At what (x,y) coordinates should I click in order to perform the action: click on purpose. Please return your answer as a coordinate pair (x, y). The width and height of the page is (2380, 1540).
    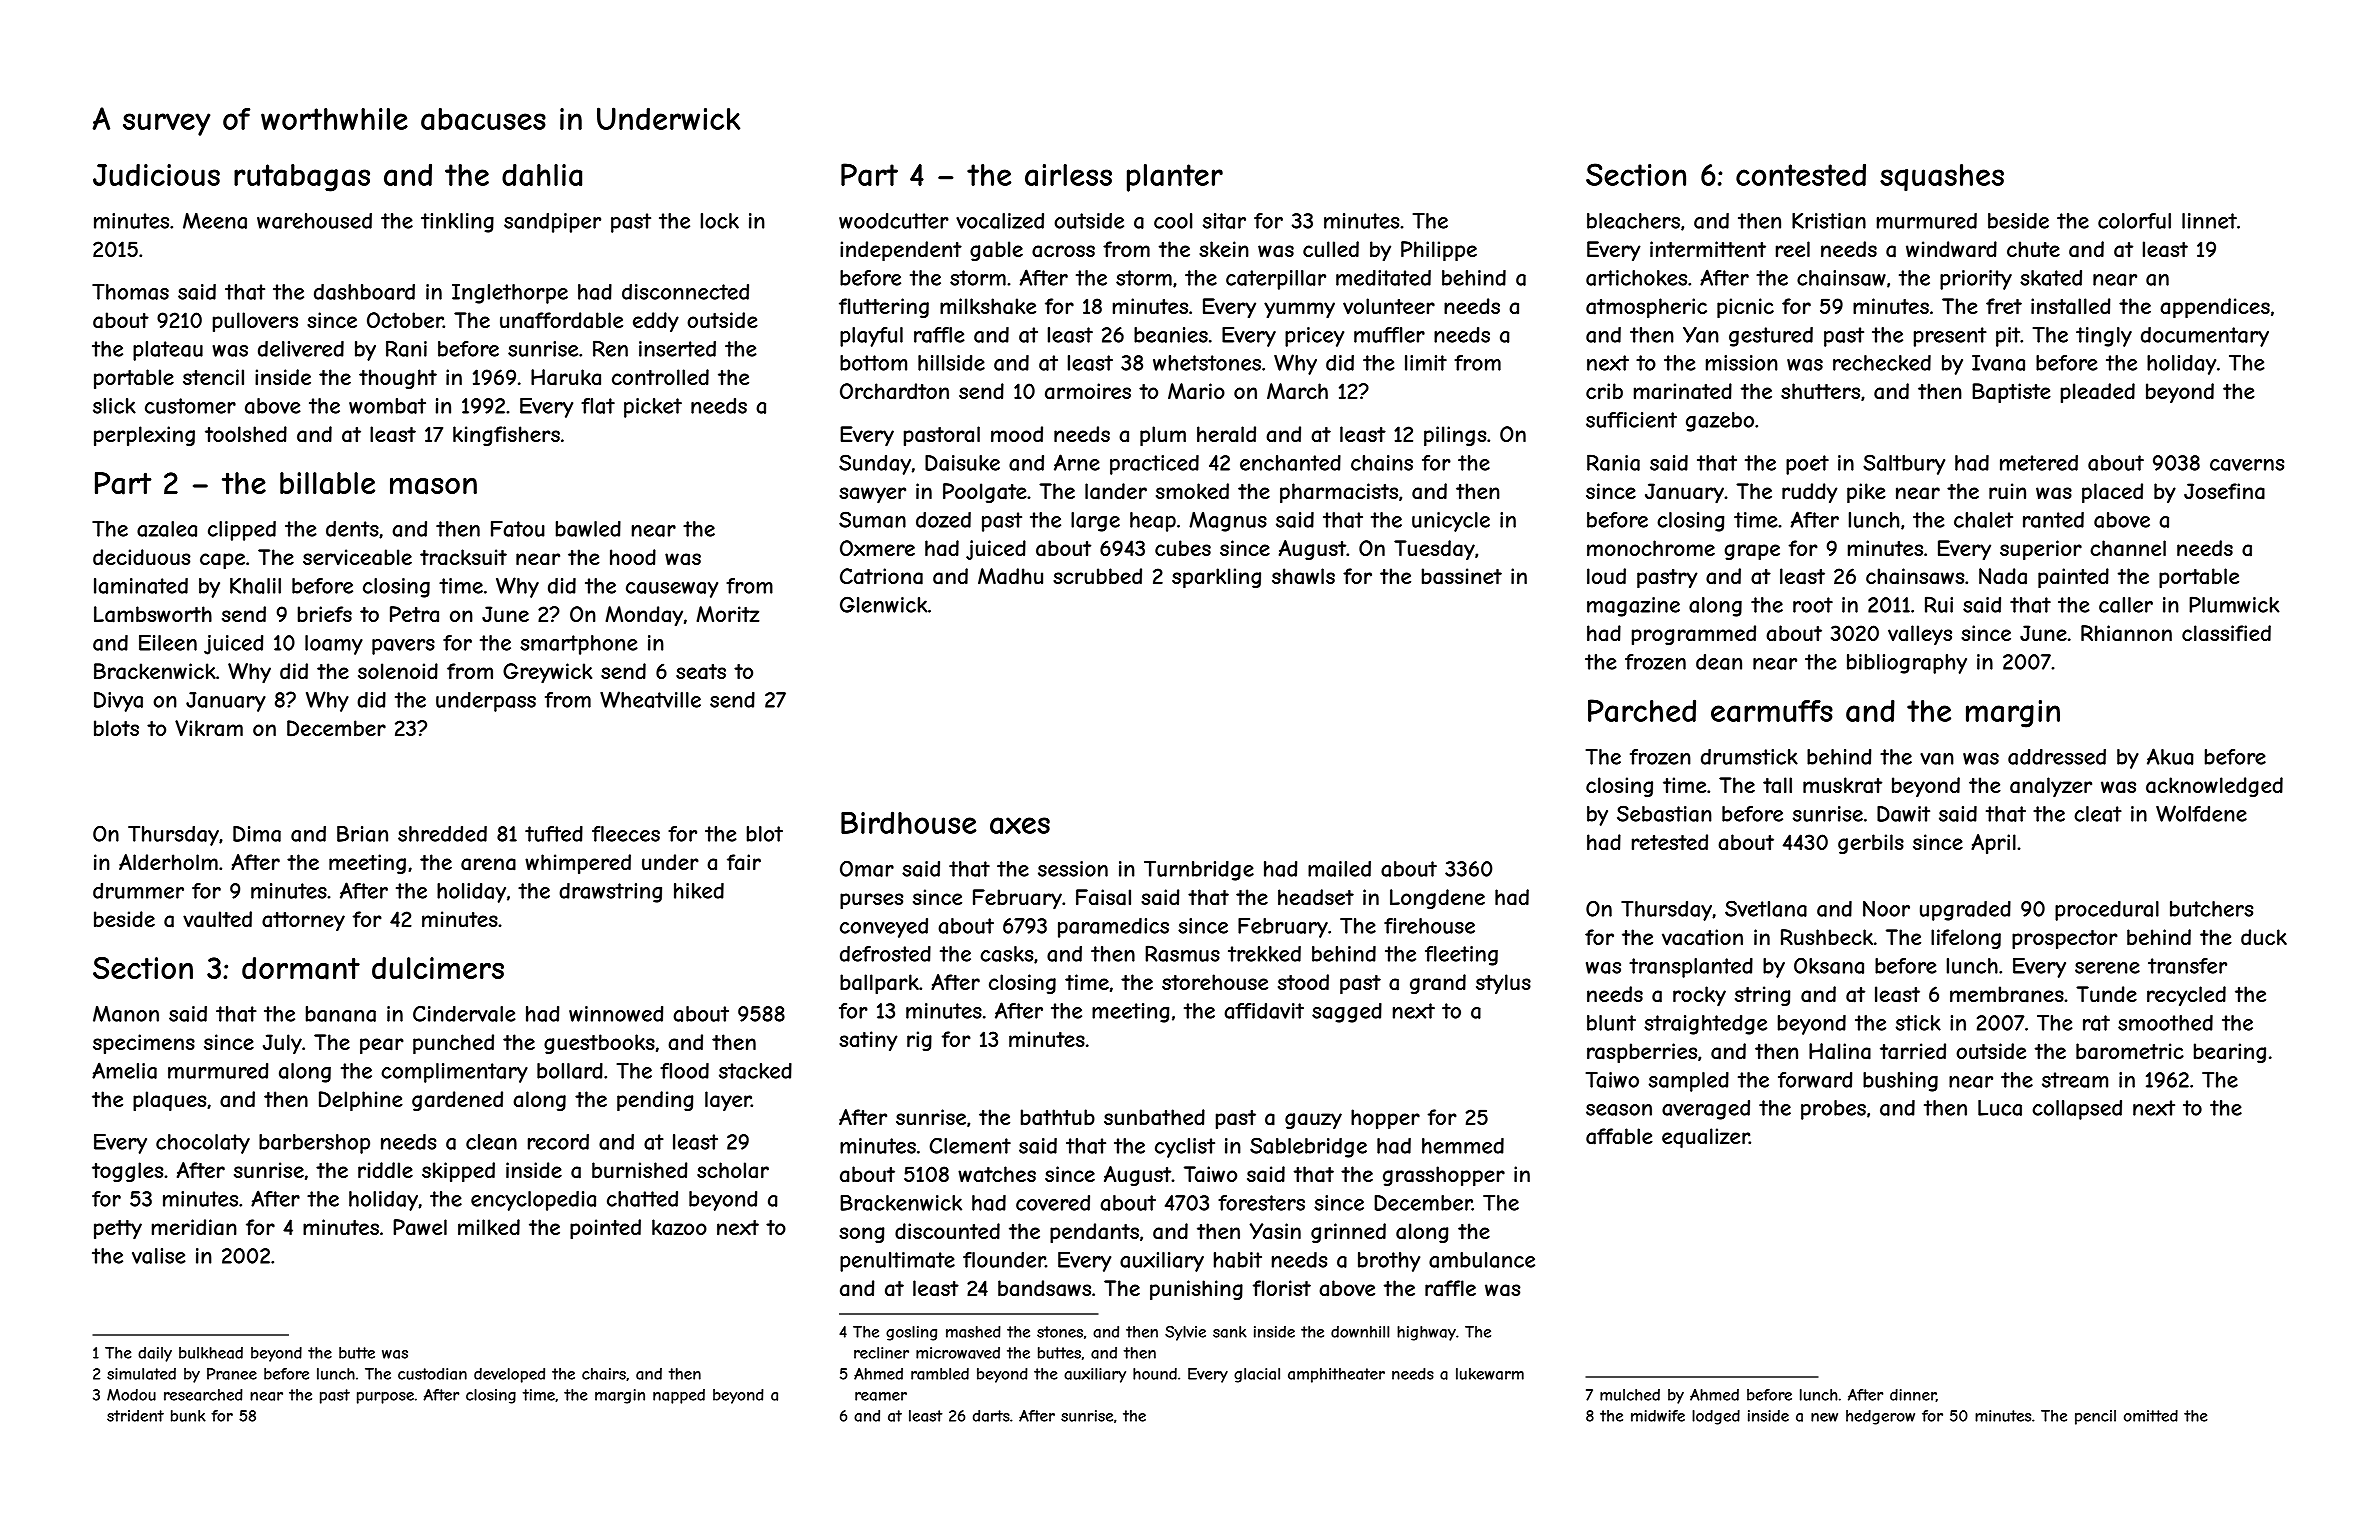
    Looking at the image, I should click on (385, 1398).
